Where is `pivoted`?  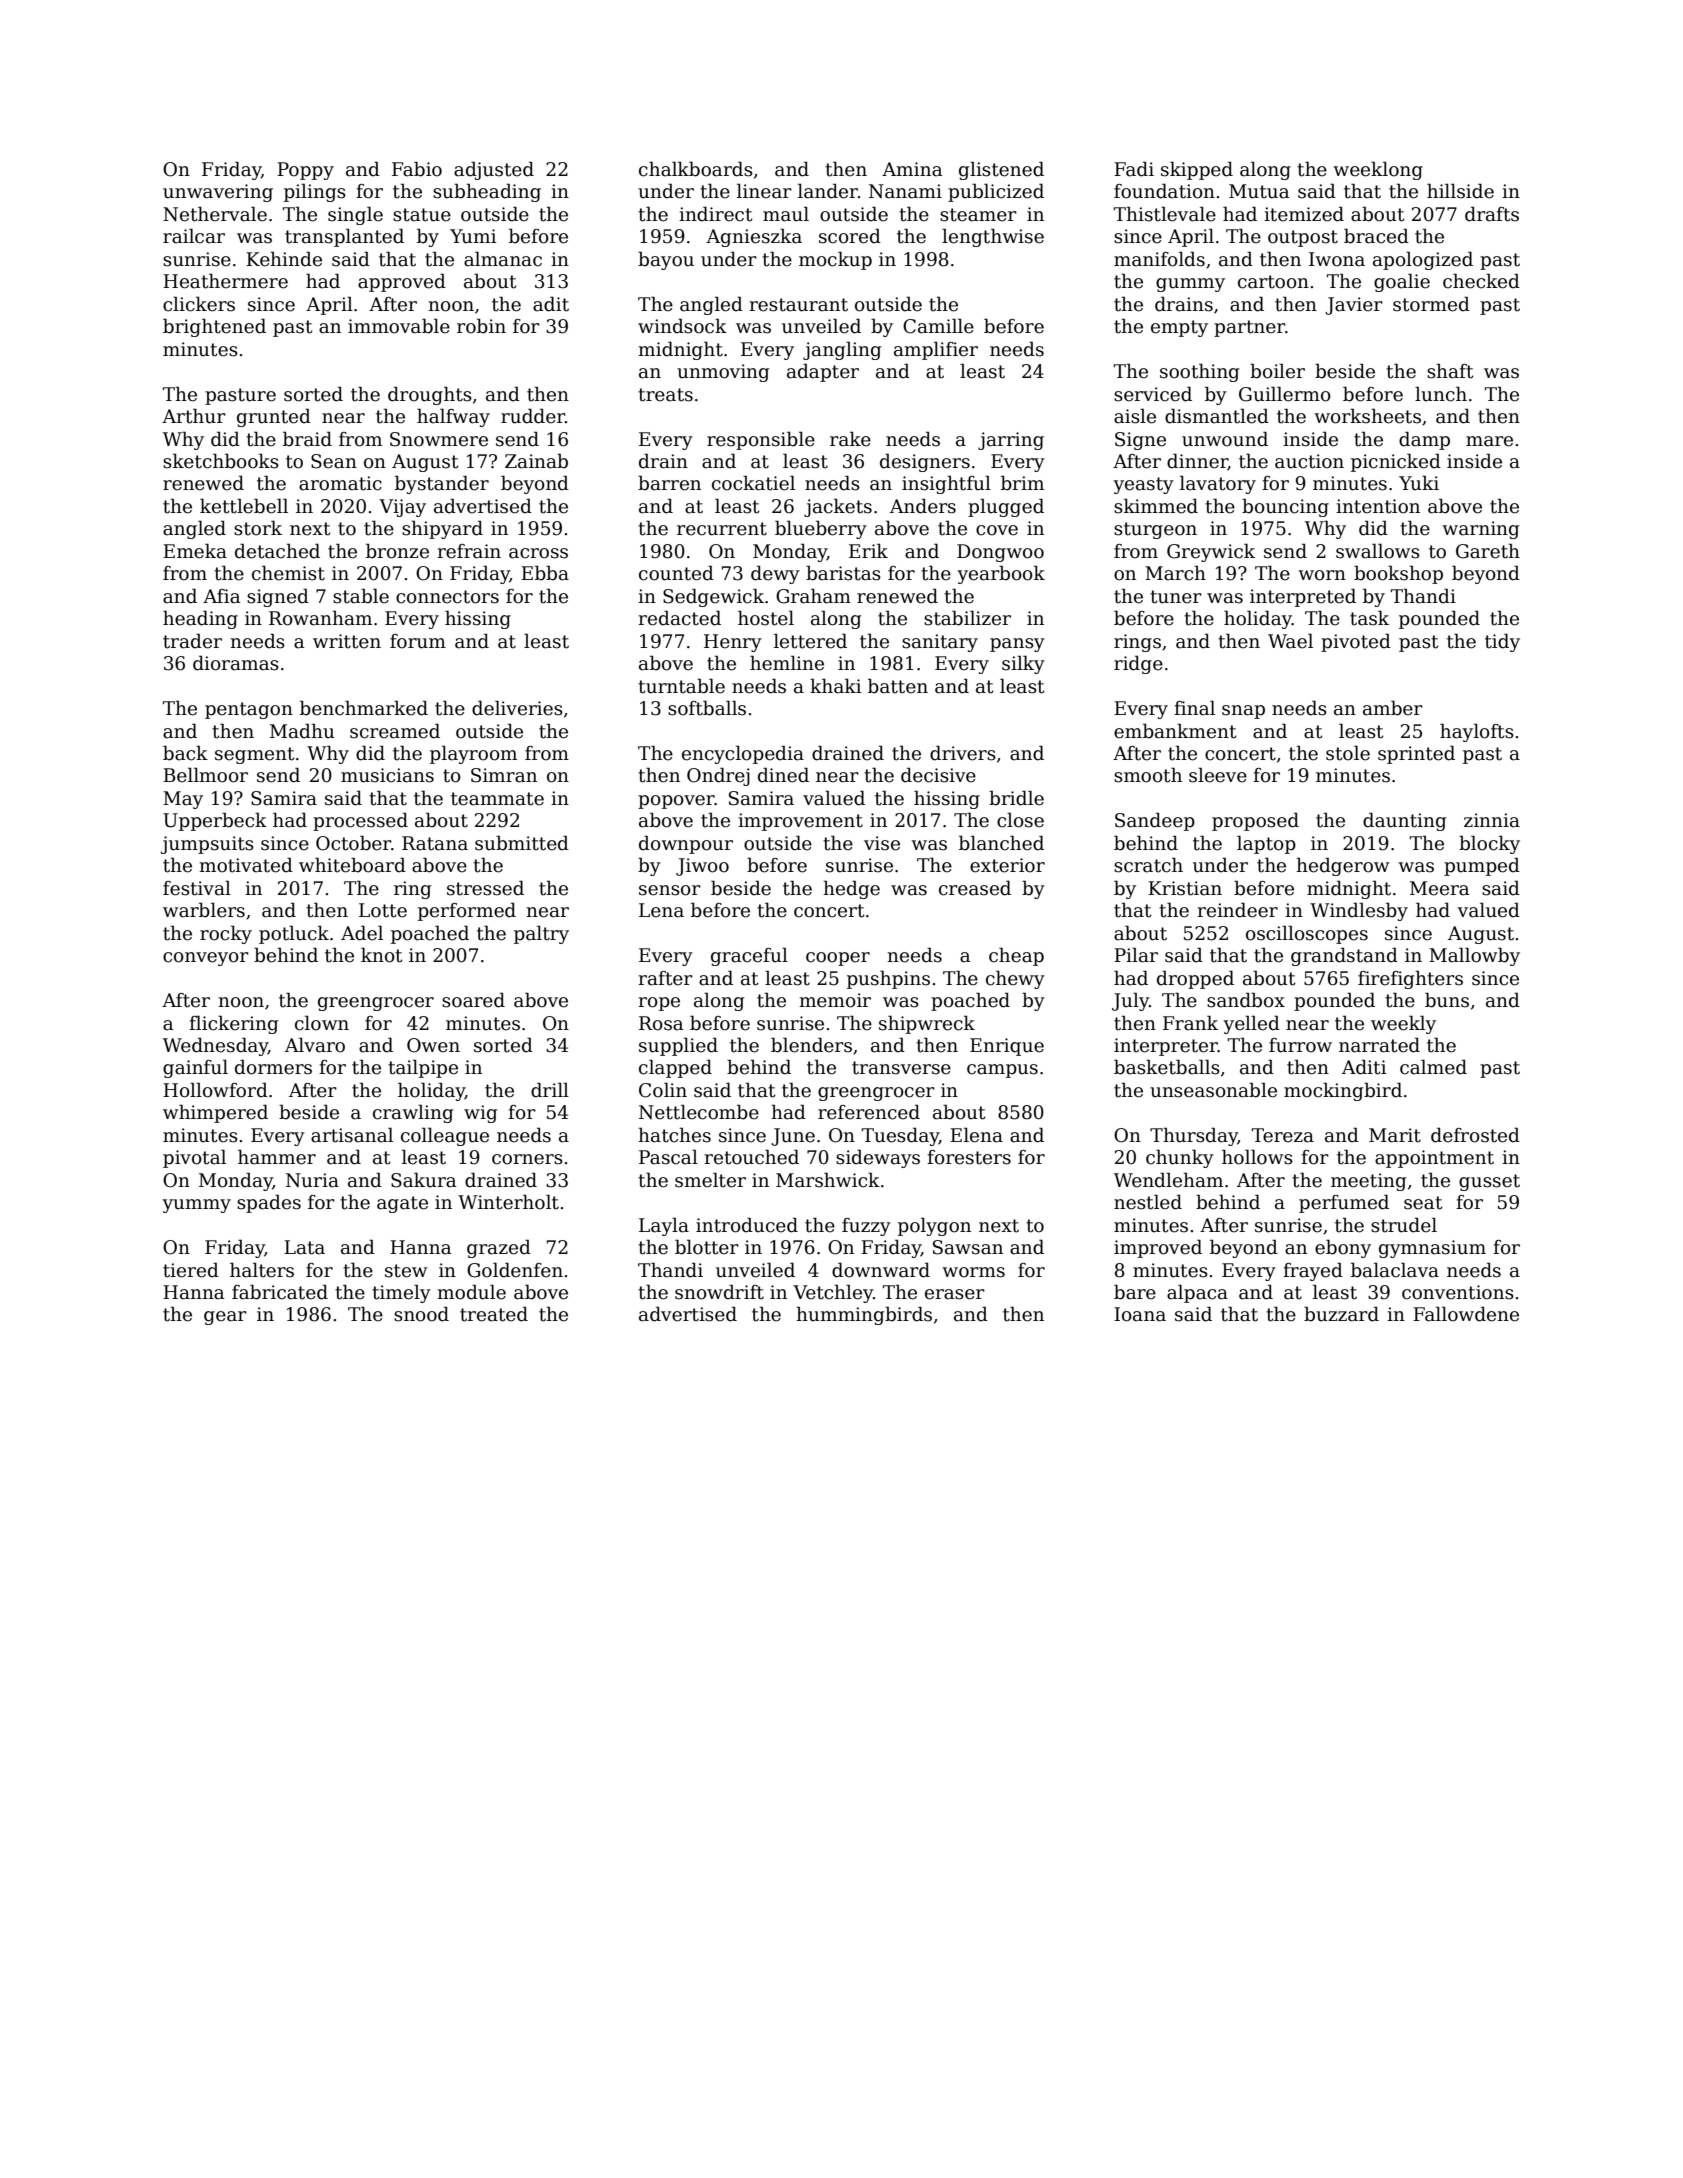
pivoted is located at coordinates (1356, 642).
